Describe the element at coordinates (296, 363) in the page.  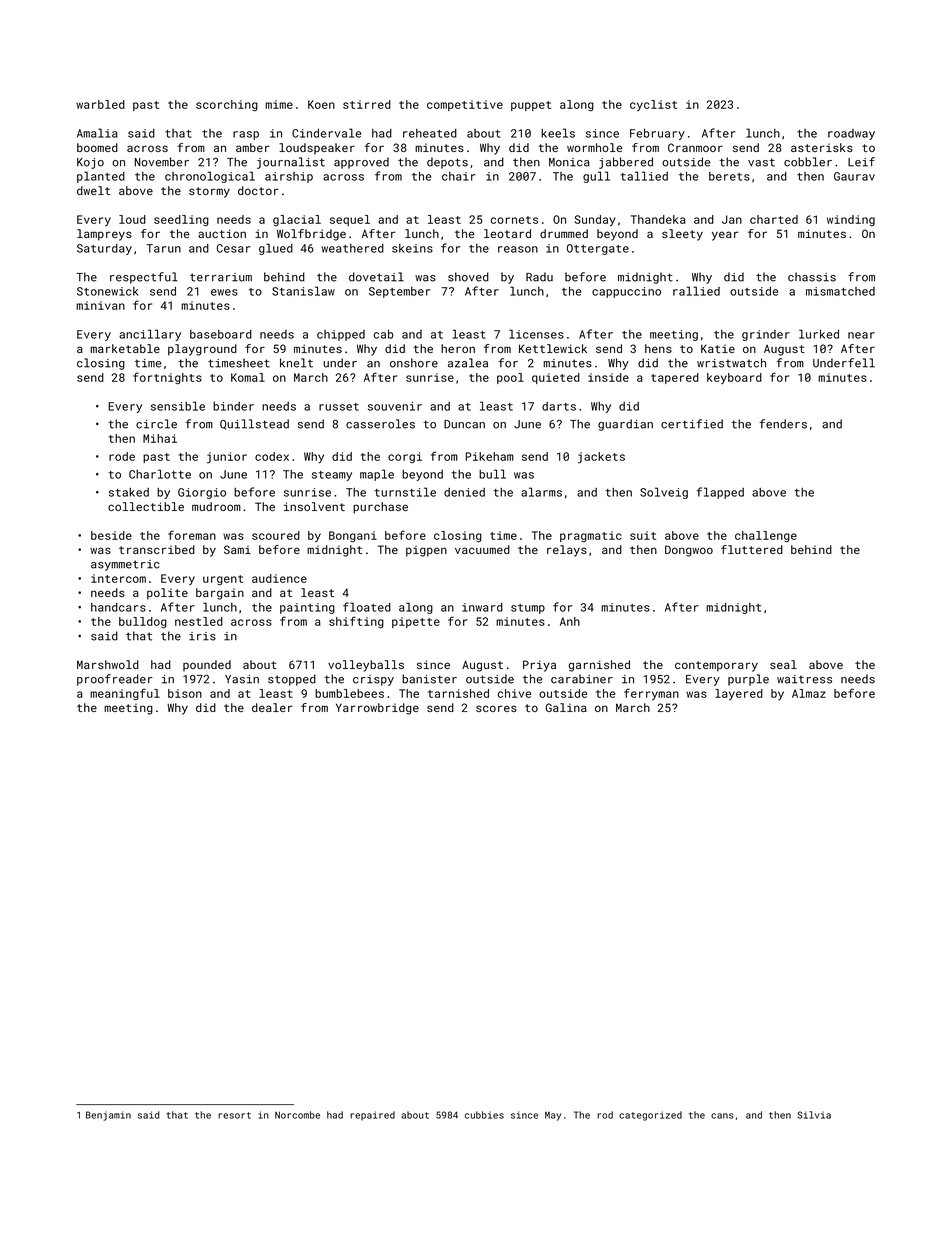
I see `knelt` at that location.
